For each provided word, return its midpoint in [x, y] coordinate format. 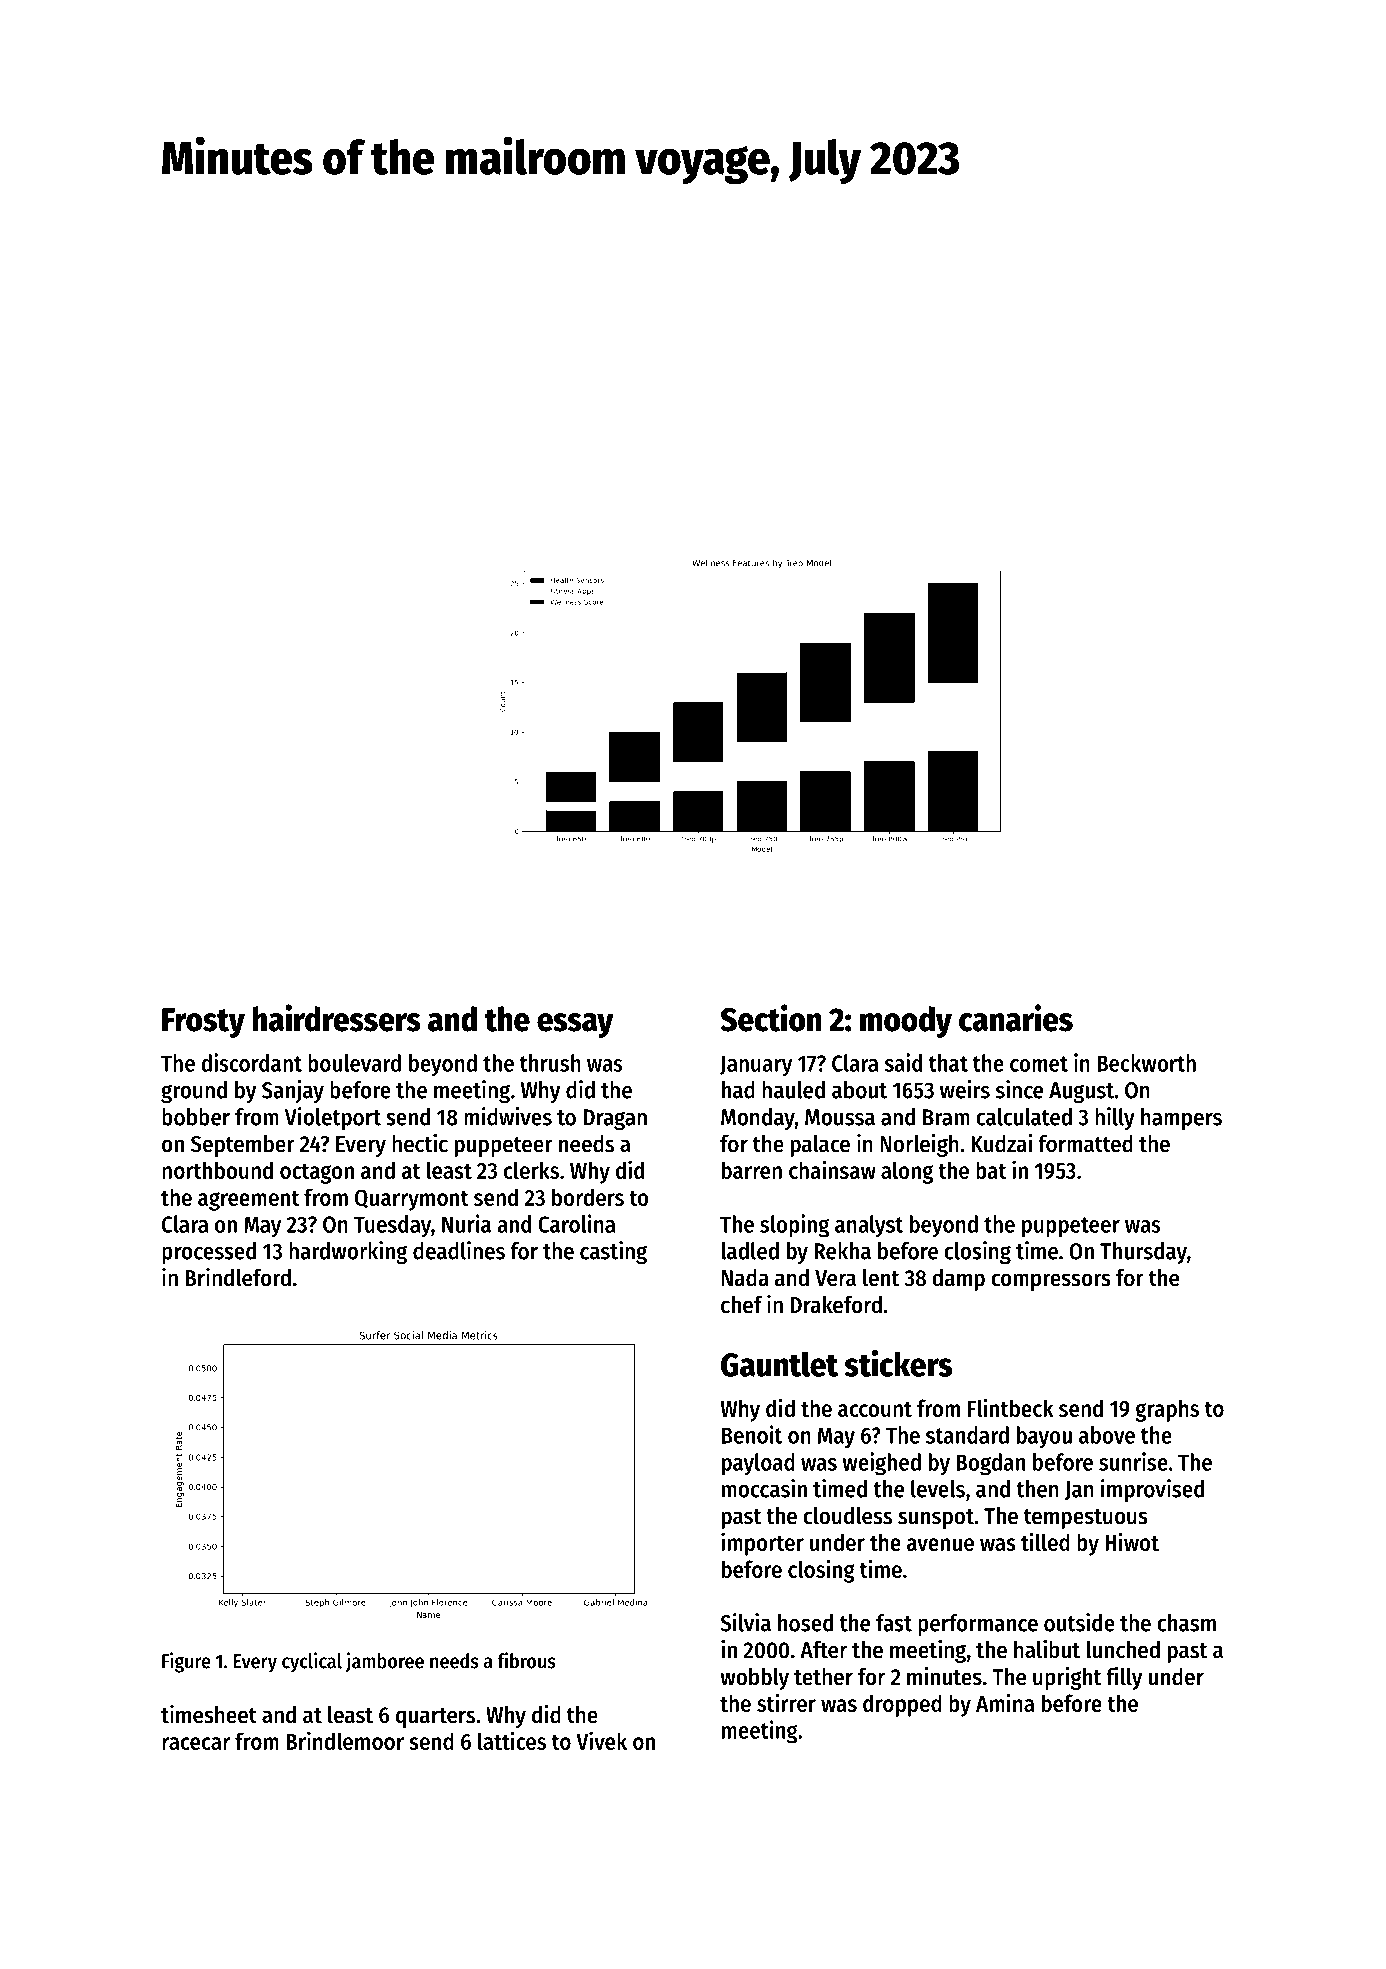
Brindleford [238, 1277]
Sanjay [293, 1091]
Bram [946, 1117]
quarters [435, 1718]
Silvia [746, 1622]
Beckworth [1146, 1063]
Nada [745, 1278]
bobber [196, 1117]
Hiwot [1132, 1541]
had [738, 1090]
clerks [531, 1170]
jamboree [385, 1662]
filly [1124, 1678]
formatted [1085, 1144]
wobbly [754, 1679]
